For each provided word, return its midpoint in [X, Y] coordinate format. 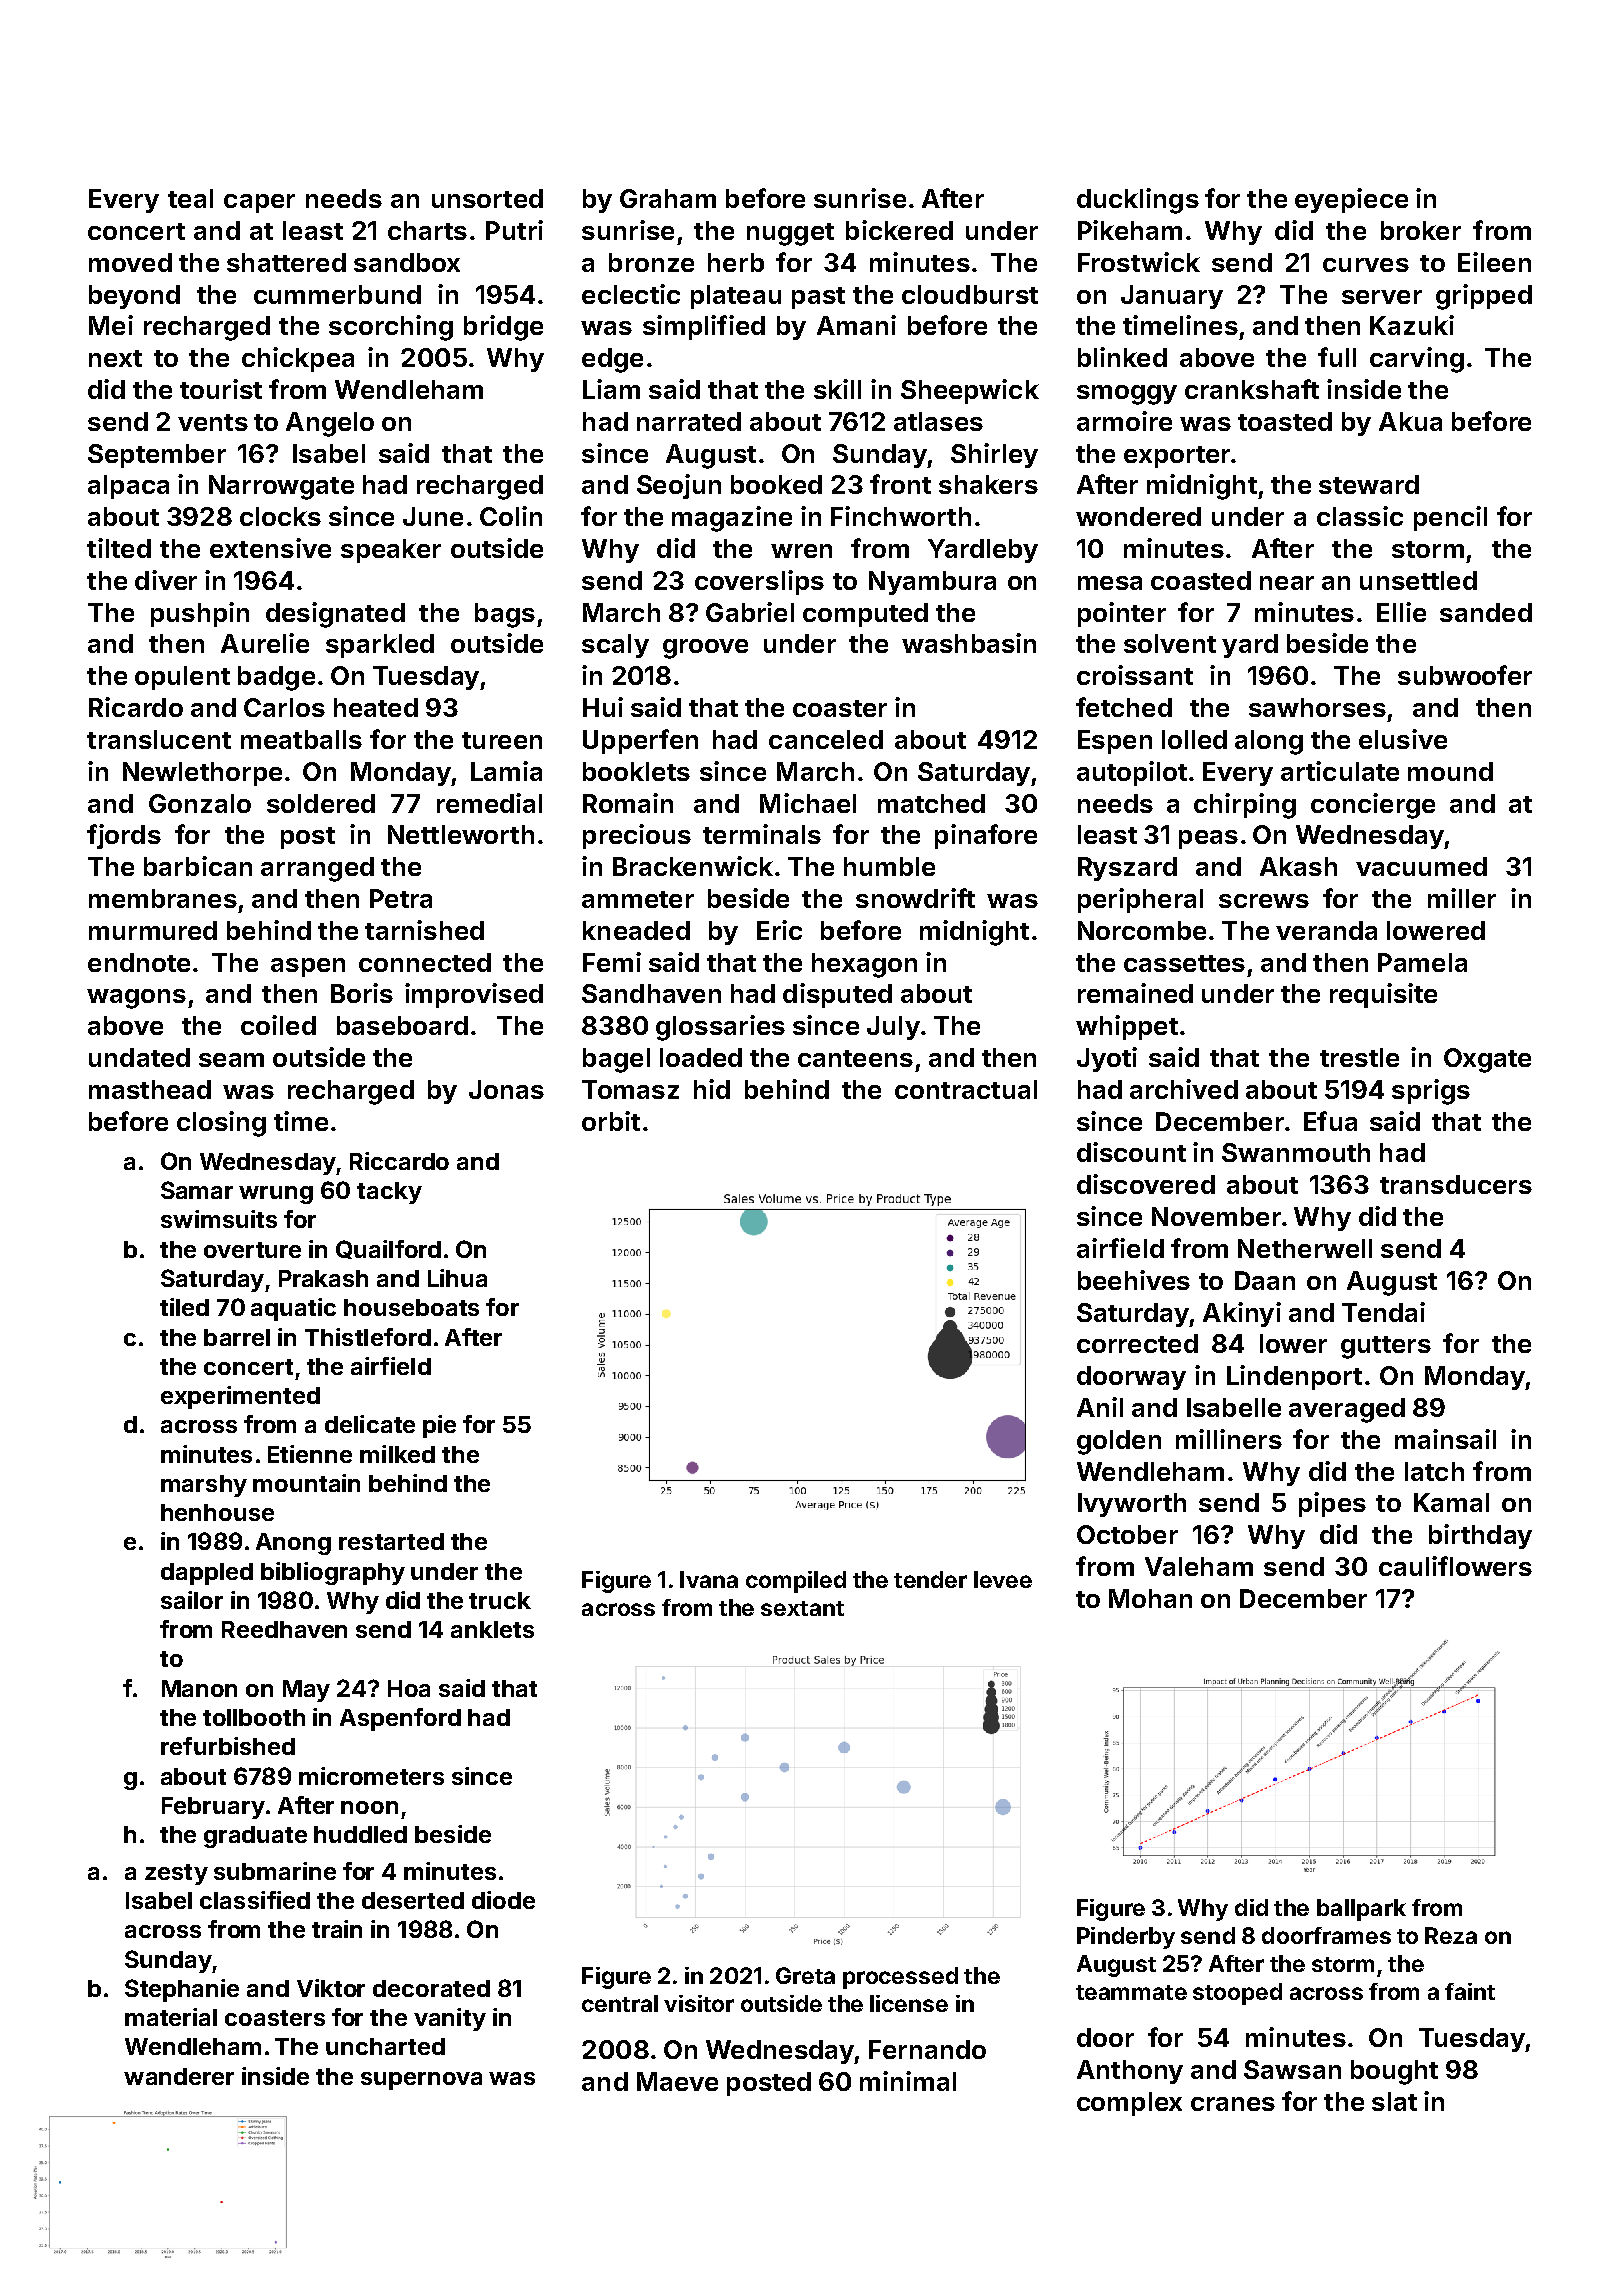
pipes [1332, 1504]
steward [1369, 484]
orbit [611, 1121]
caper [259, 203]
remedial [489, 803]
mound [1450, 771]
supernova [421, 2081]
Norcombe [1142, 930]
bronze [651, 262]
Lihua [457, 1278]
